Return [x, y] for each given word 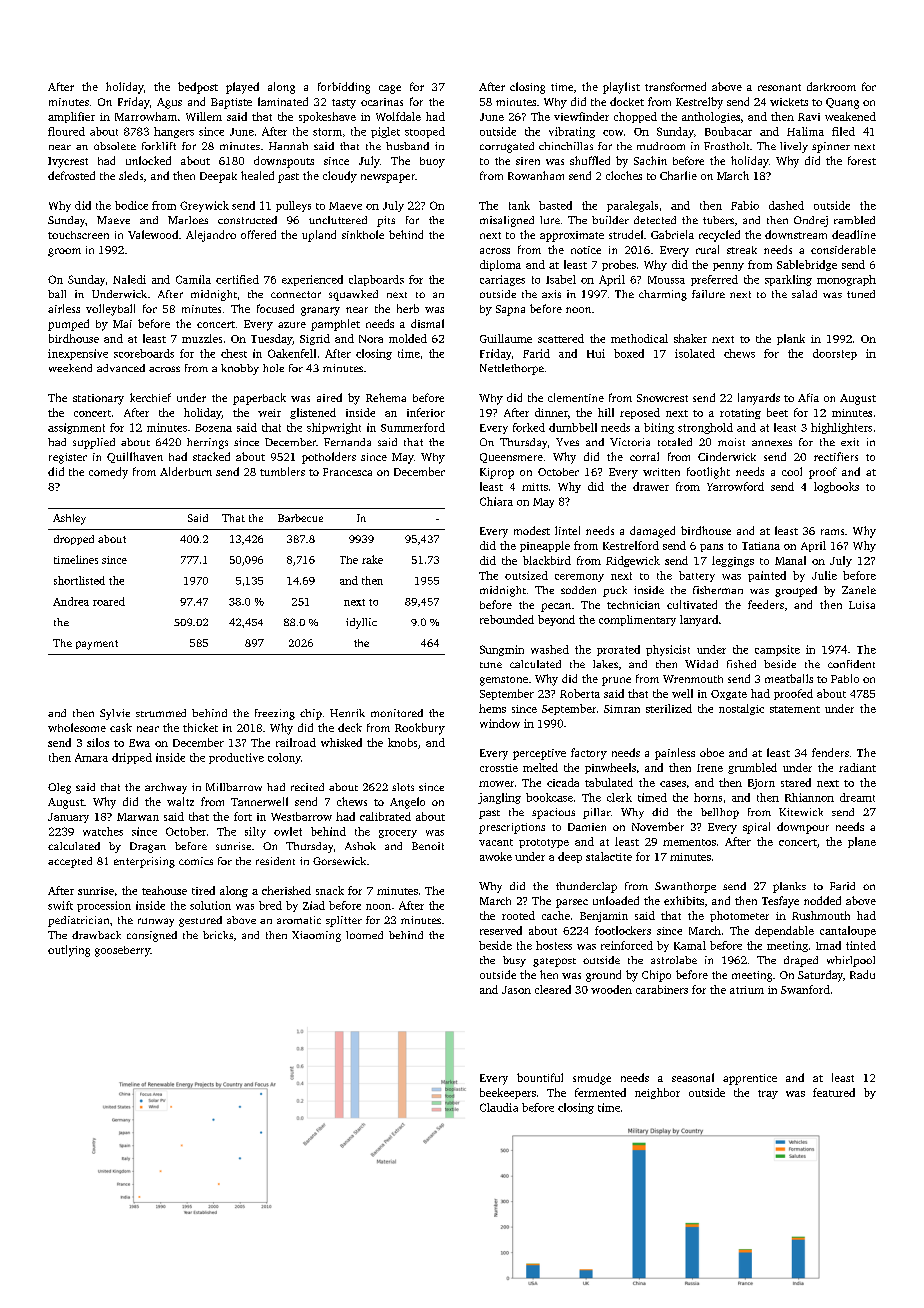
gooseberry [123, 951]
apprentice [750, 1079]
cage [390, 89]
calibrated [385, 816]
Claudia [499, 1107]
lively [794, 147]
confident [851, 664]
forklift [159, 146]
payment [97, 645]
